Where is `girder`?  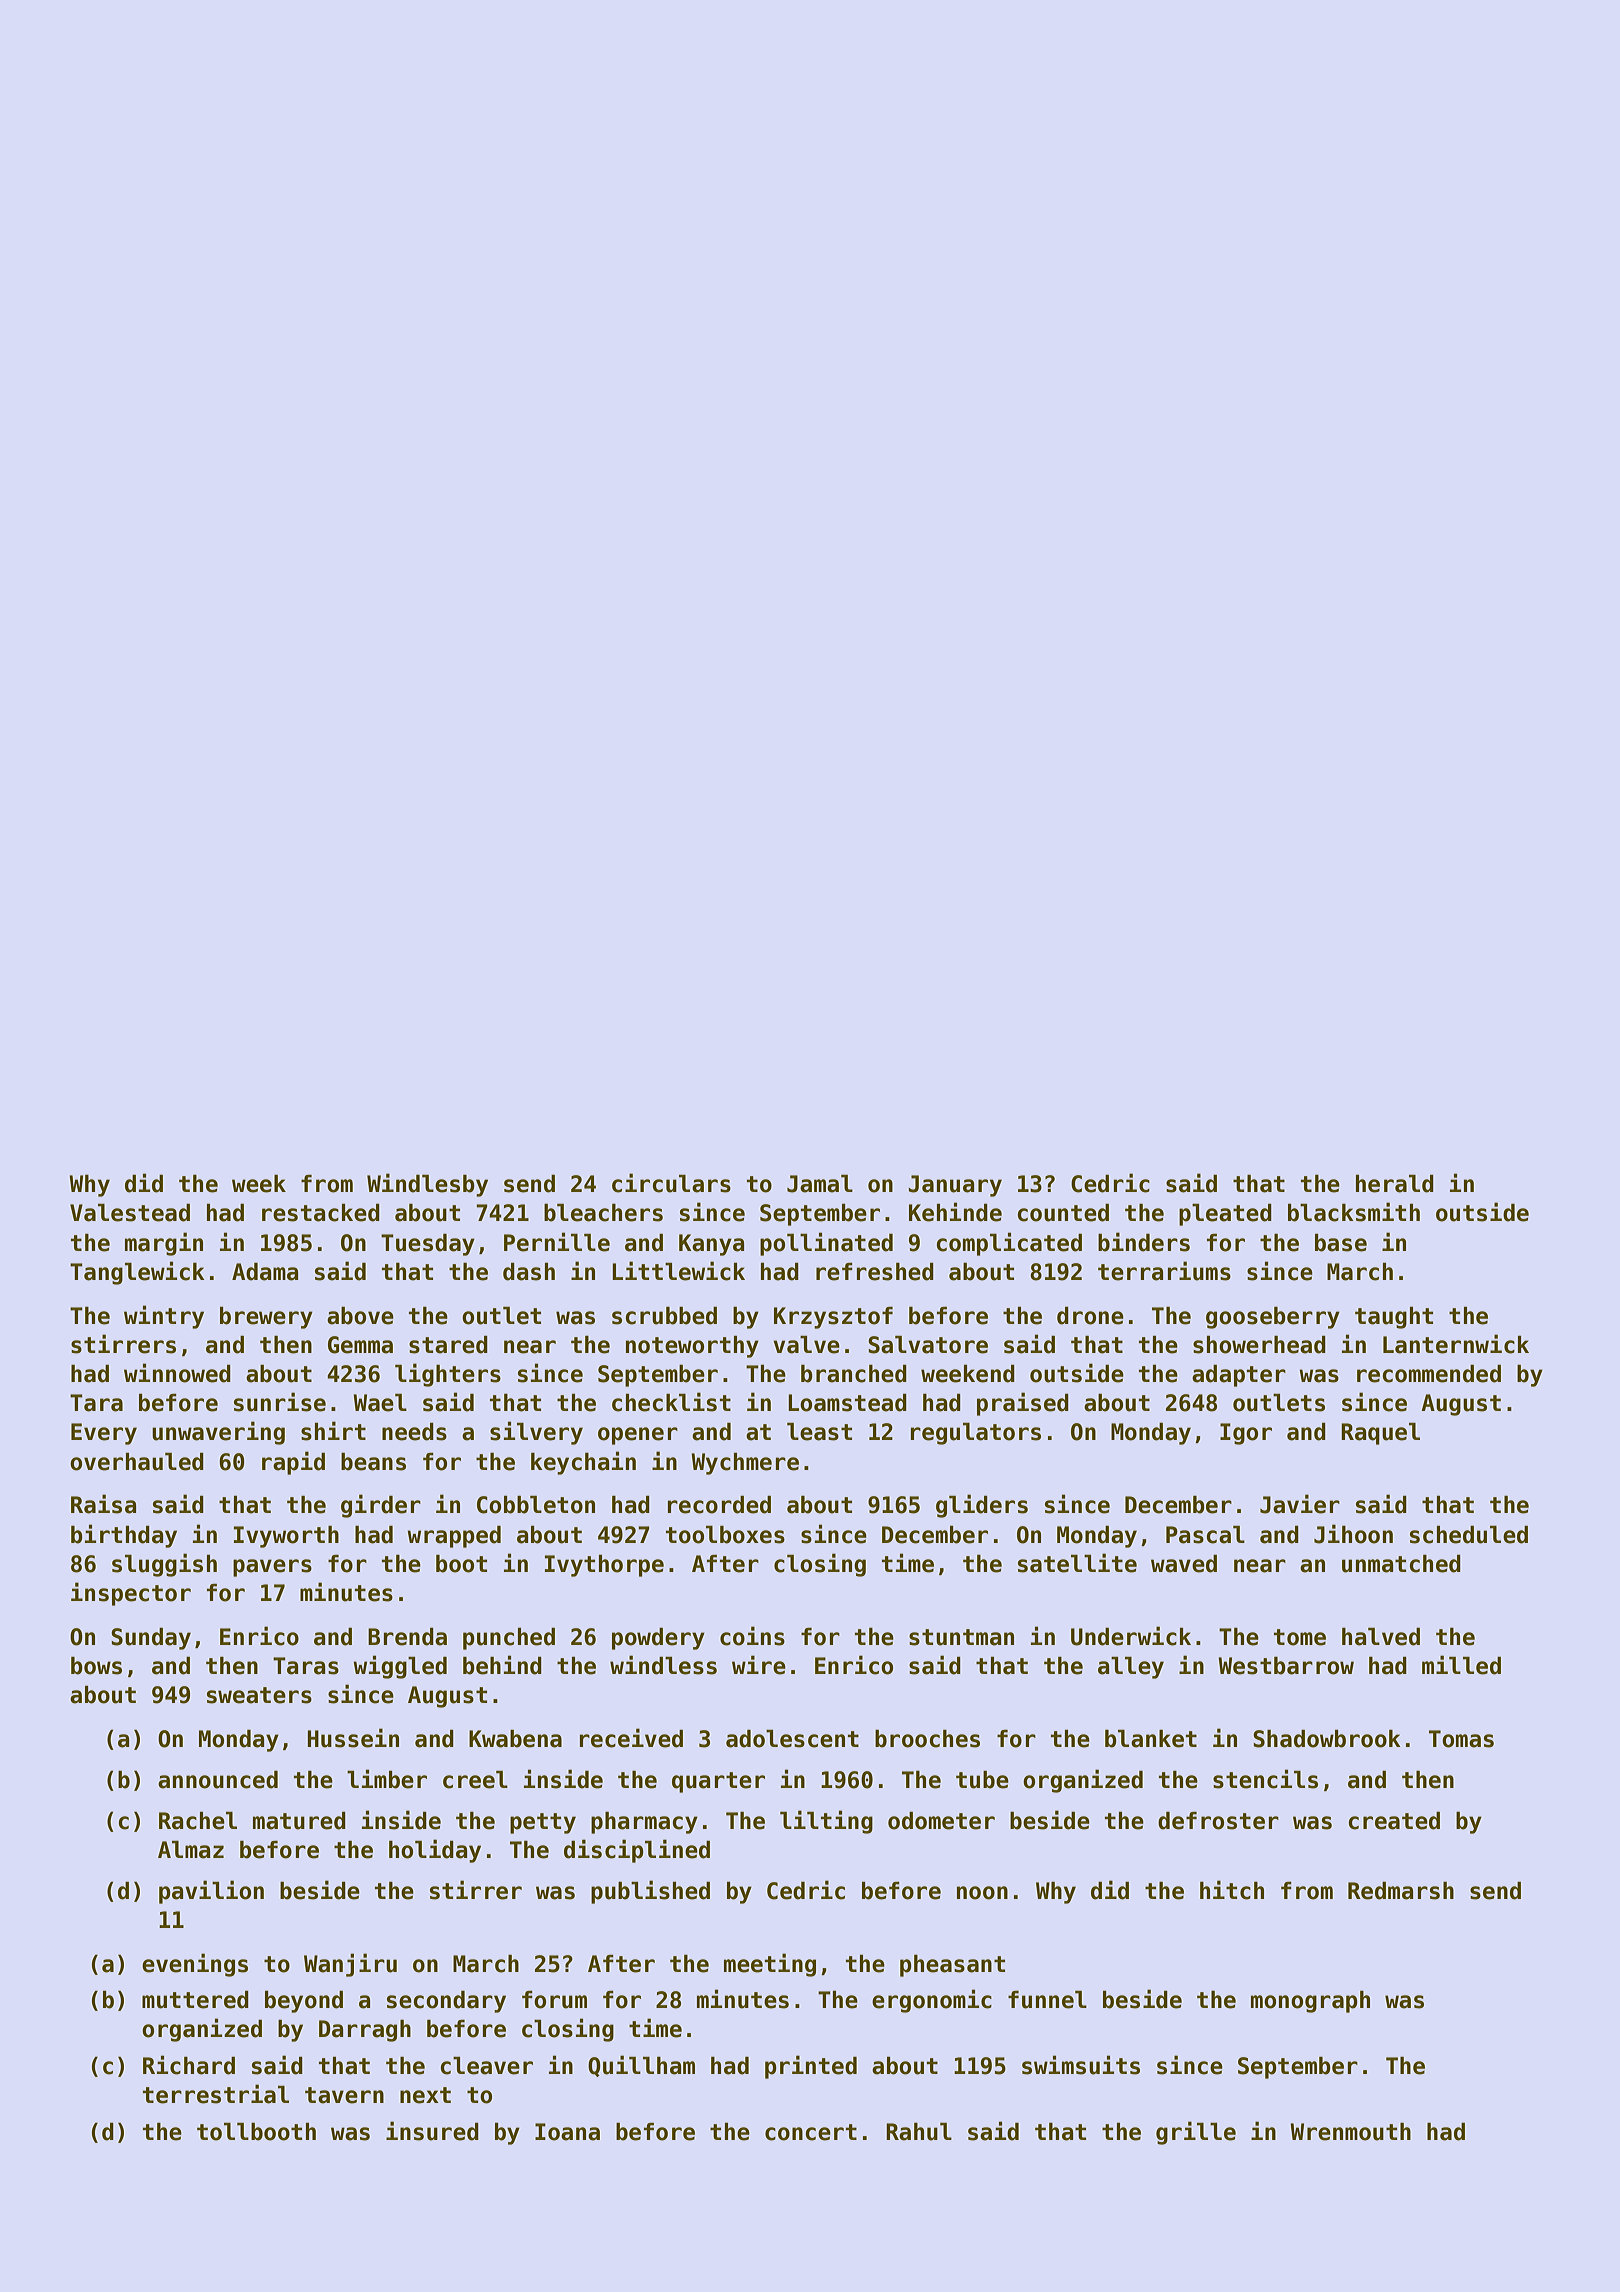 girder is located at coordinates (381, 1506).
